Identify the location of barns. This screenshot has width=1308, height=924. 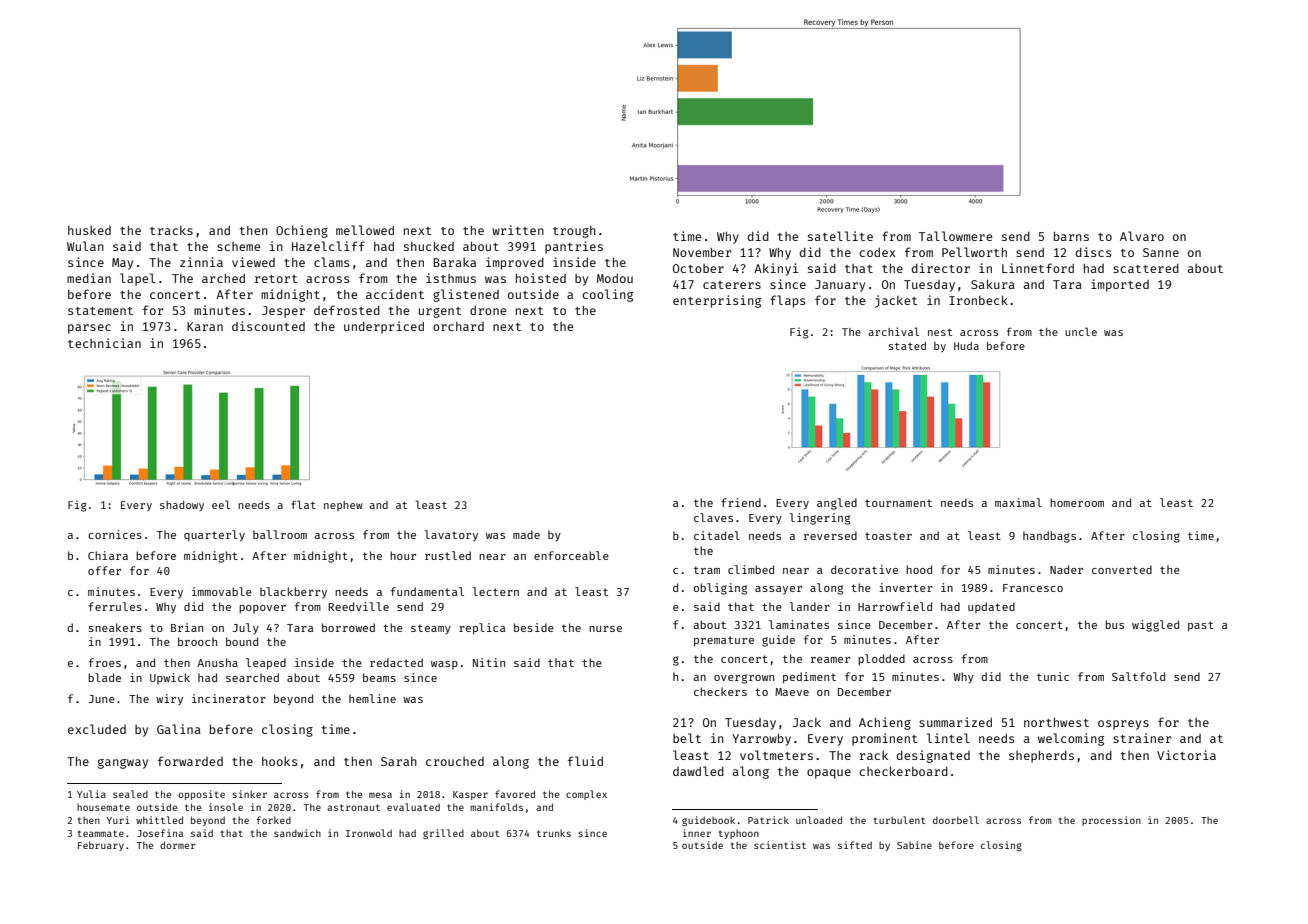
(1071, 236).
